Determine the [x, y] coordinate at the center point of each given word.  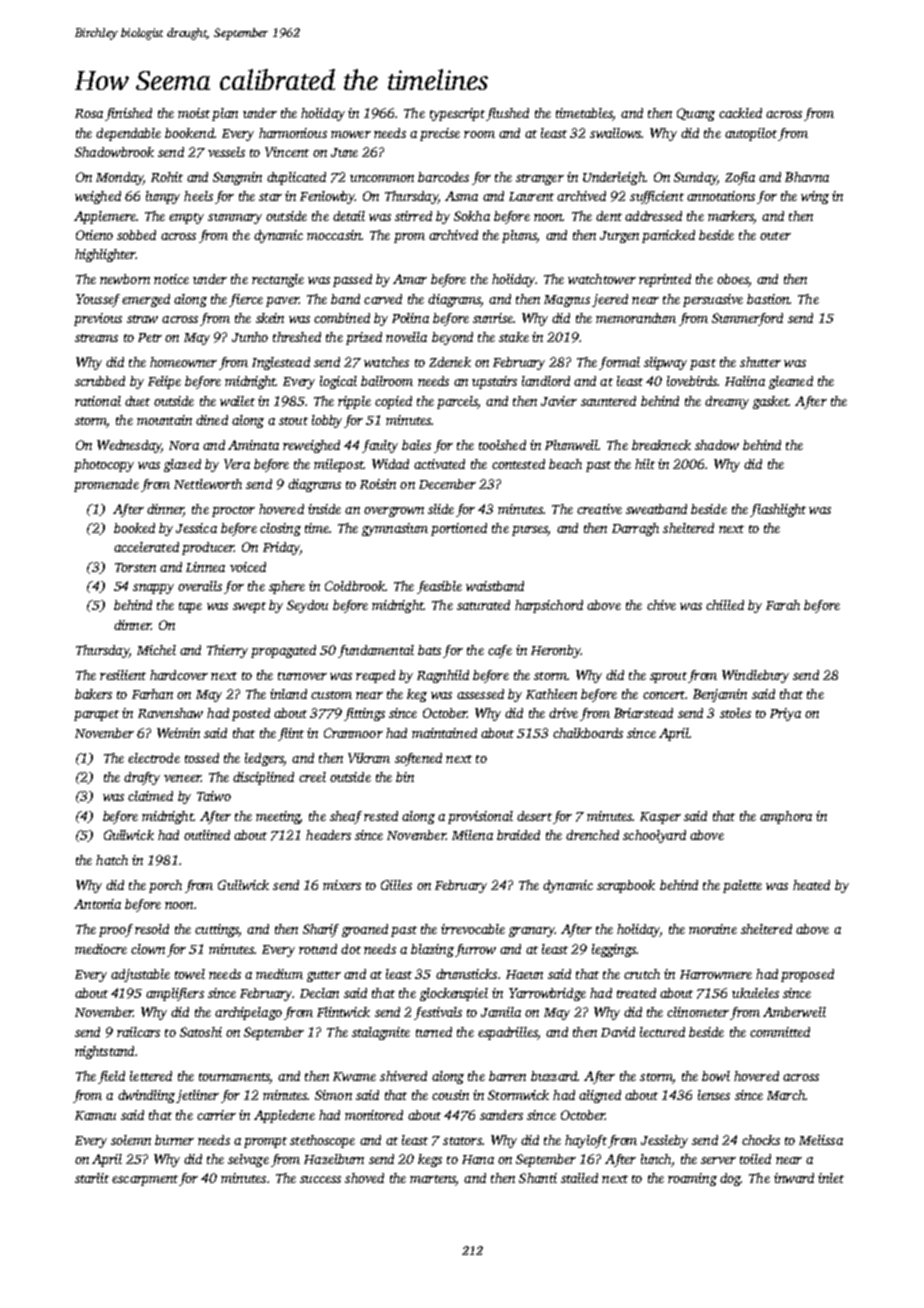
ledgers [264, 759]
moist [194, 113]
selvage [248, 1160]
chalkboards [588, 733]
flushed [507, 114]
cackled [740, 113]
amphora [786, 817]
